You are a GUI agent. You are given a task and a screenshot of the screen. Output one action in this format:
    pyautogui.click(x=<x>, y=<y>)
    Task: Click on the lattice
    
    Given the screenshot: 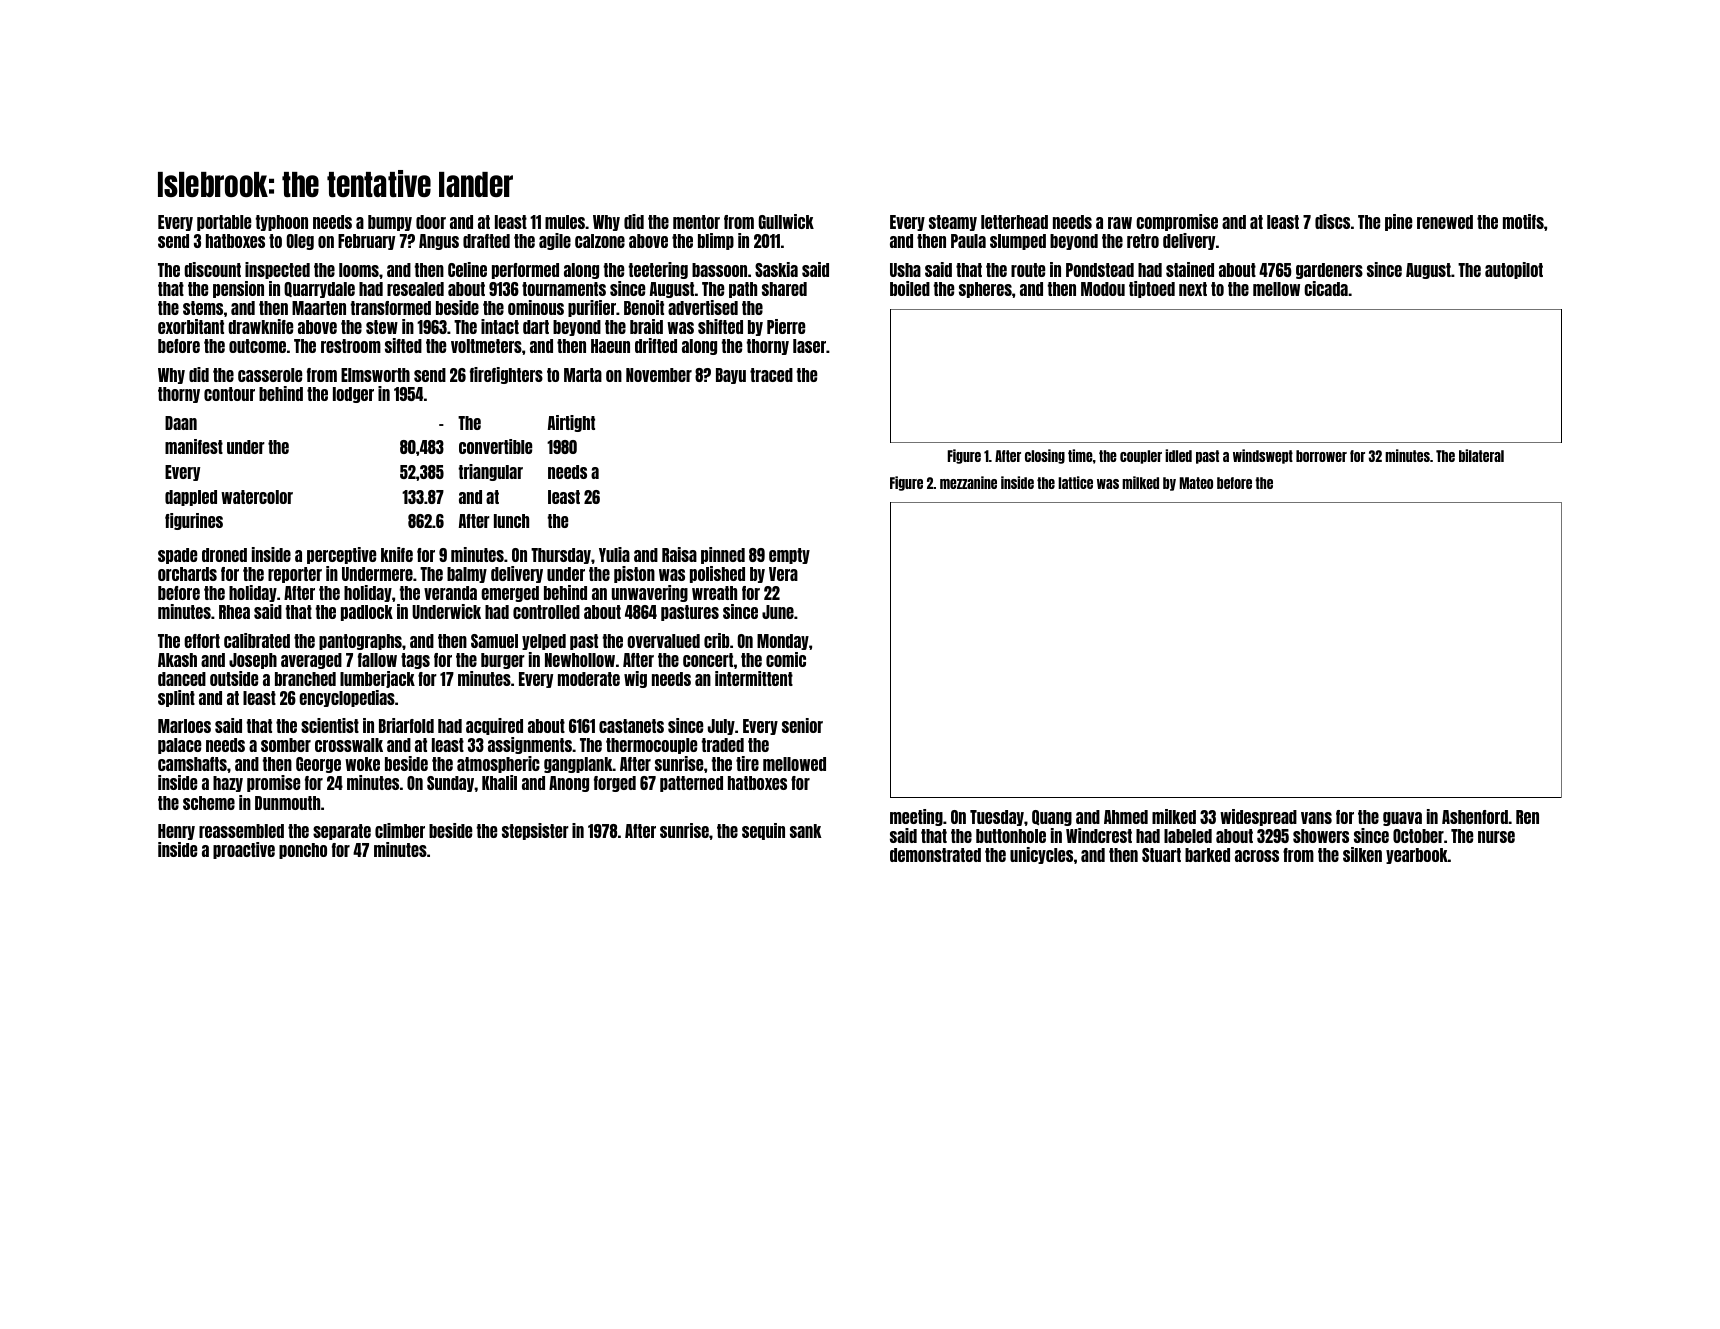 What is the action you would take?
    pyautogui.click(x=1075, y=482)
